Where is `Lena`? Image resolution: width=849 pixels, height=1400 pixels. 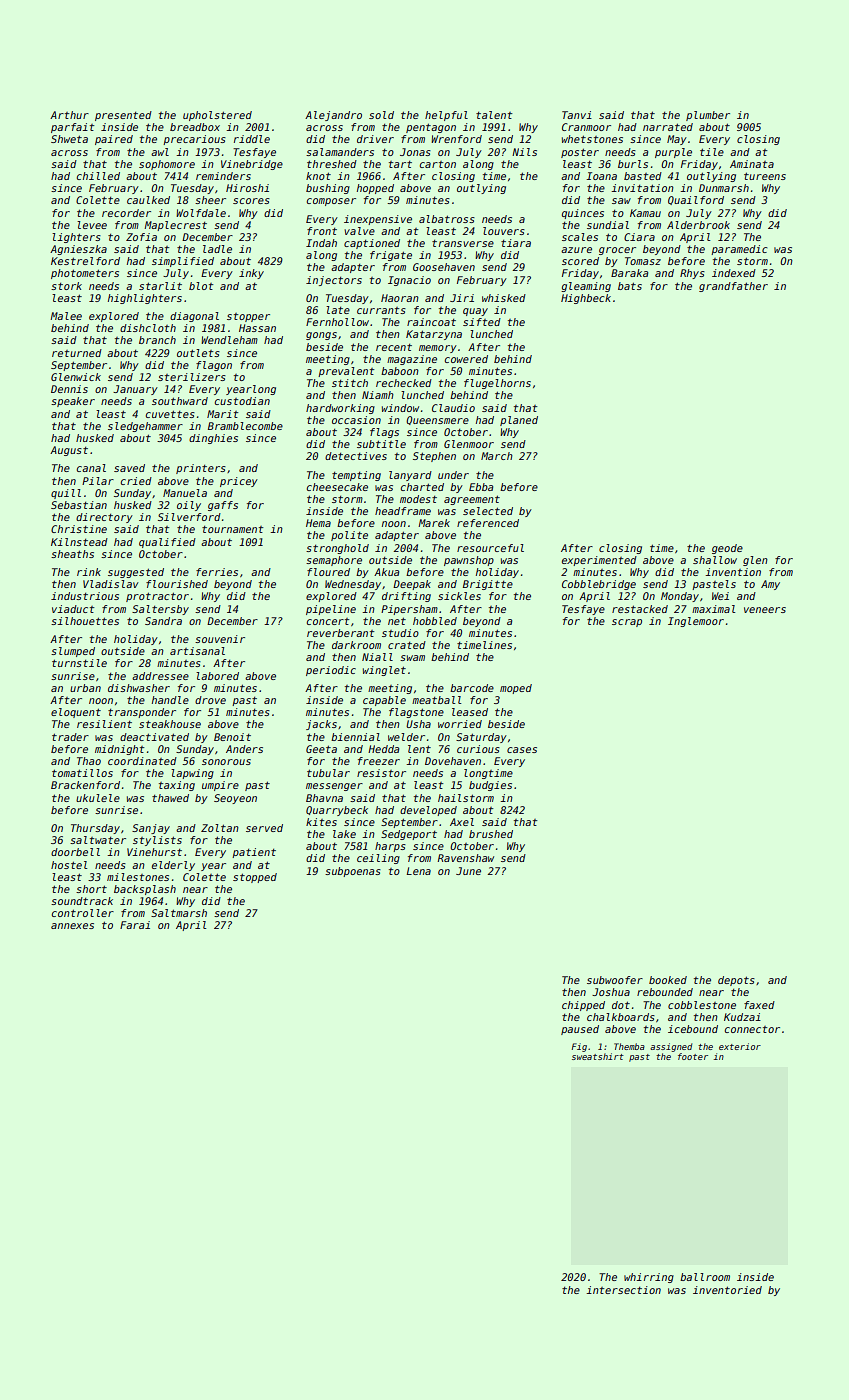
Lena is located at coordinates (418, 871).
